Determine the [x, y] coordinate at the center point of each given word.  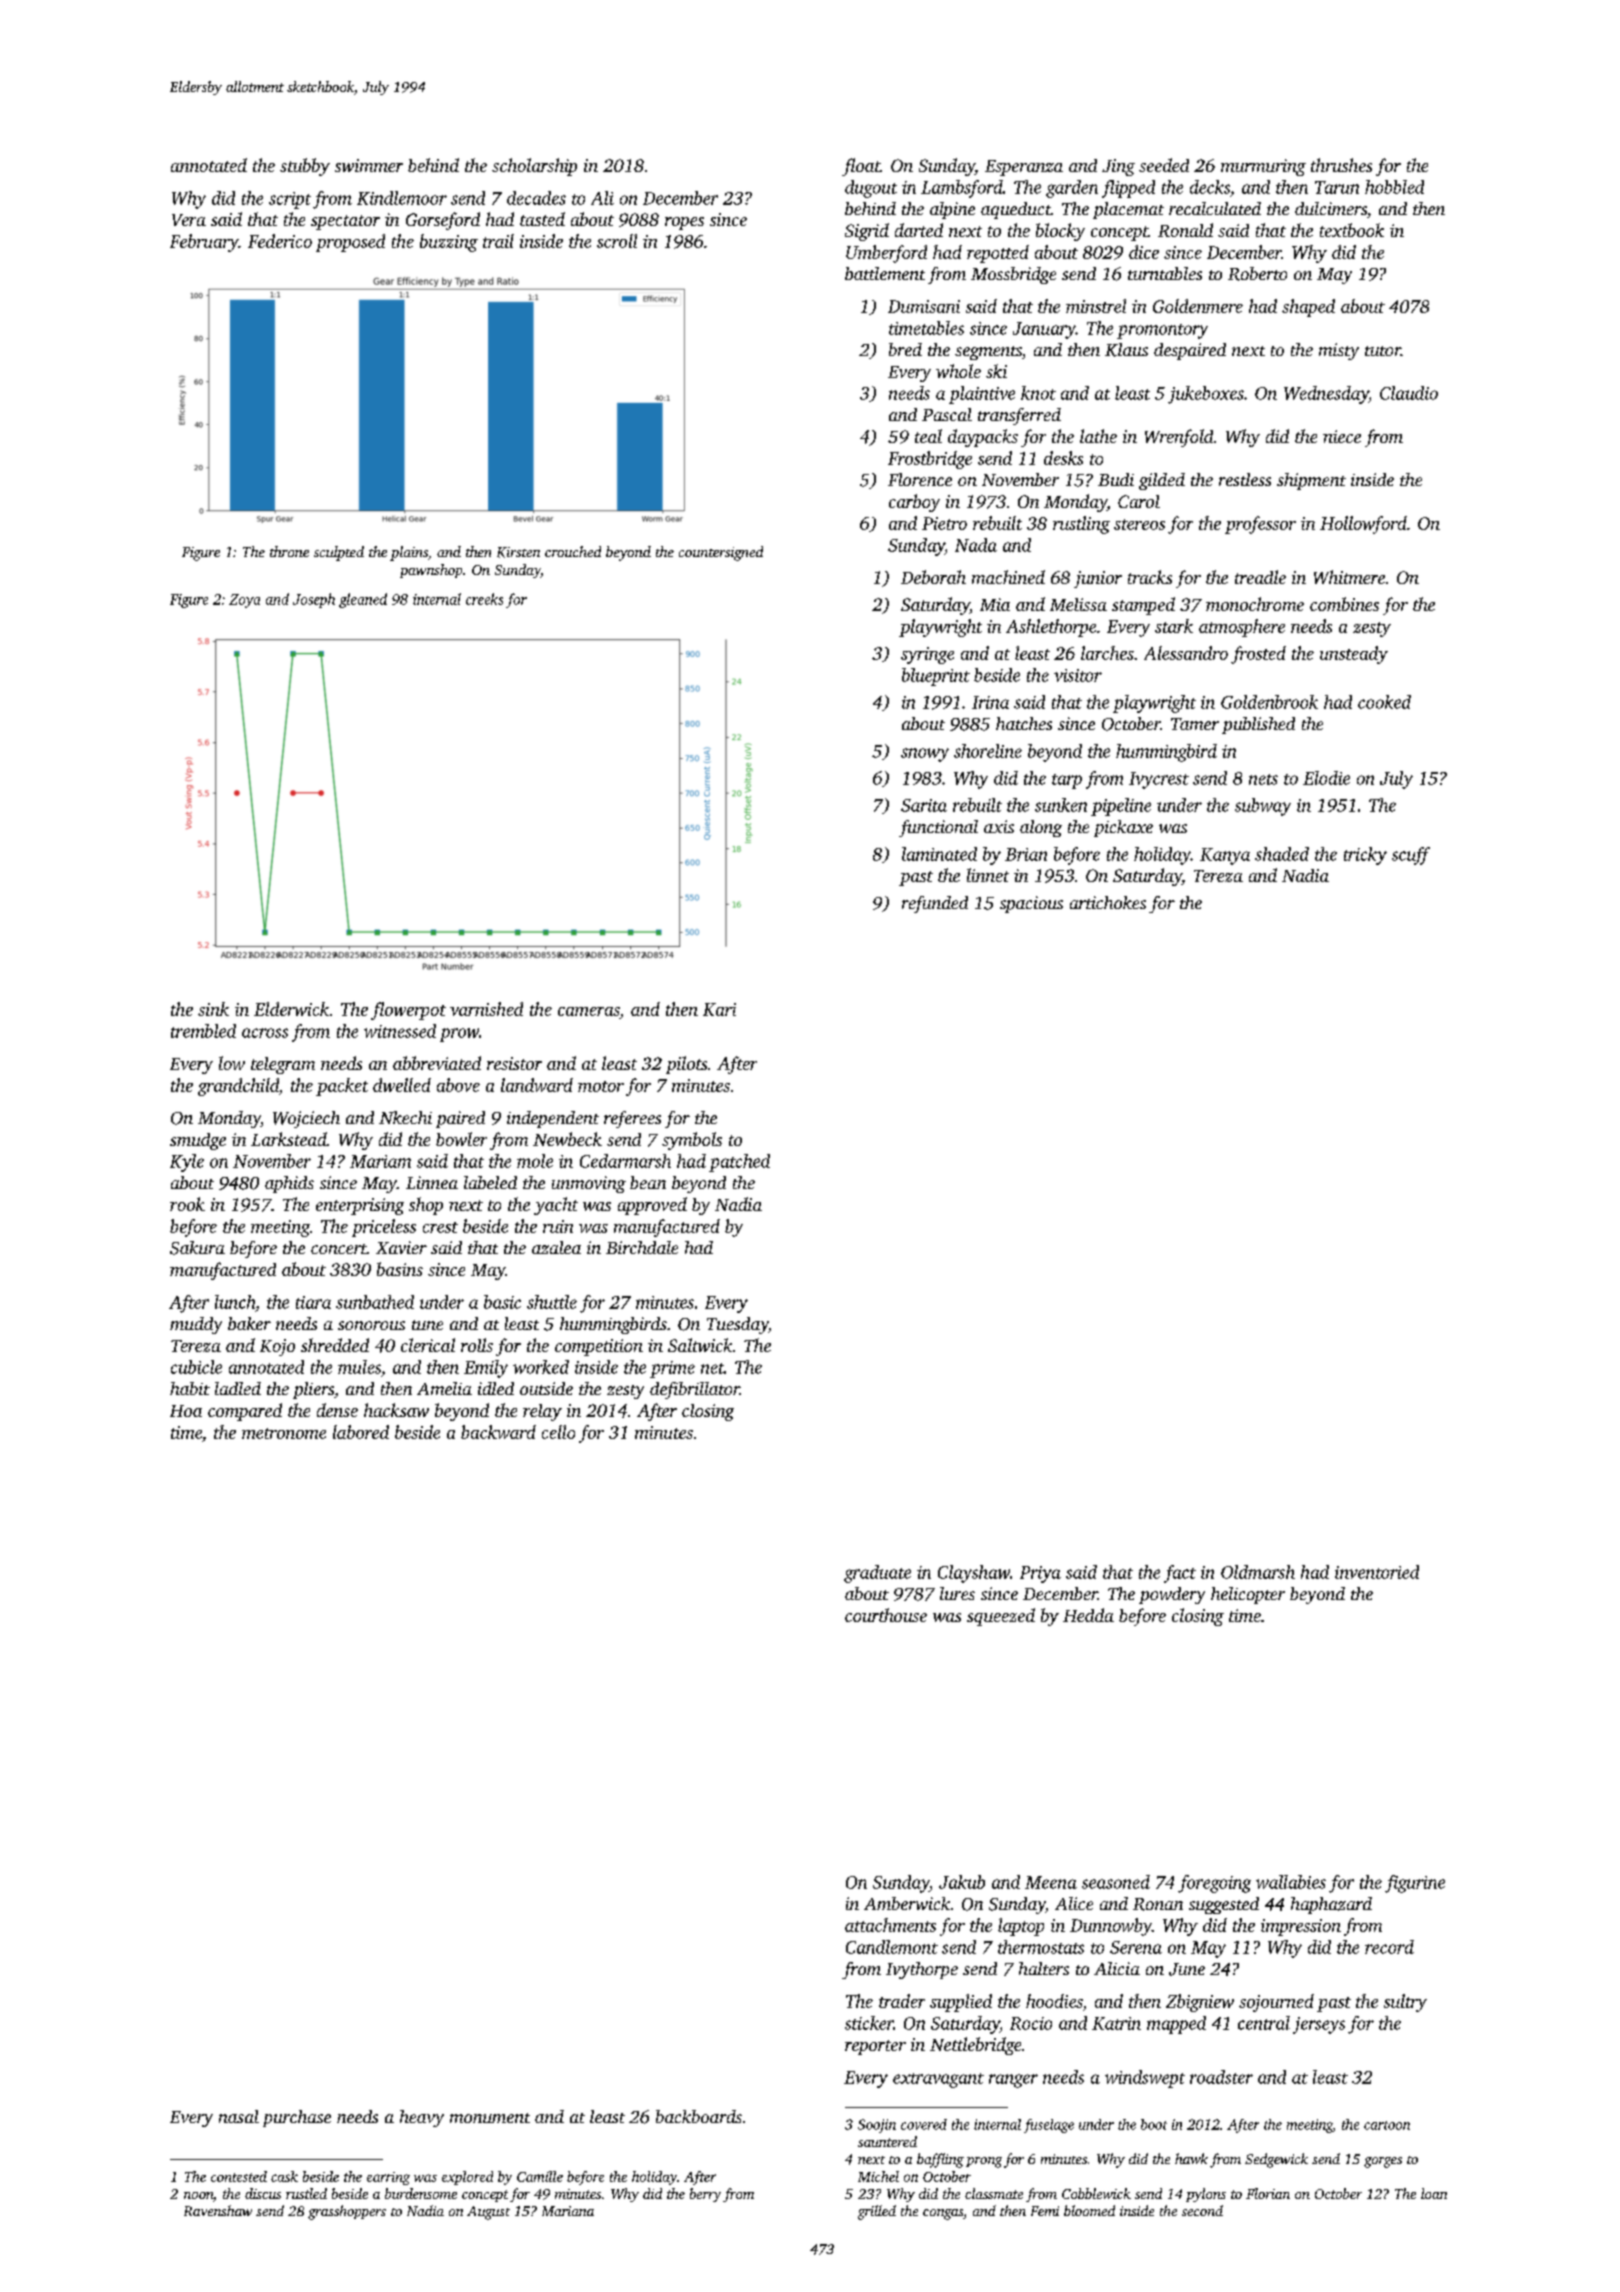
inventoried [1377, 1572]
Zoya [244, 601]
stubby [305, 167]
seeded [1164, 165]
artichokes [1108, 902]
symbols [692, 1141]
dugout [871, 189]
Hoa [186, 1411]
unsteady [1354, 655]
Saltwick [700, 1345]
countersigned [721, 553]
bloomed [1089, 2210]
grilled [877, 2212]
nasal [239, 2116]
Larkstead [289, 1139]
